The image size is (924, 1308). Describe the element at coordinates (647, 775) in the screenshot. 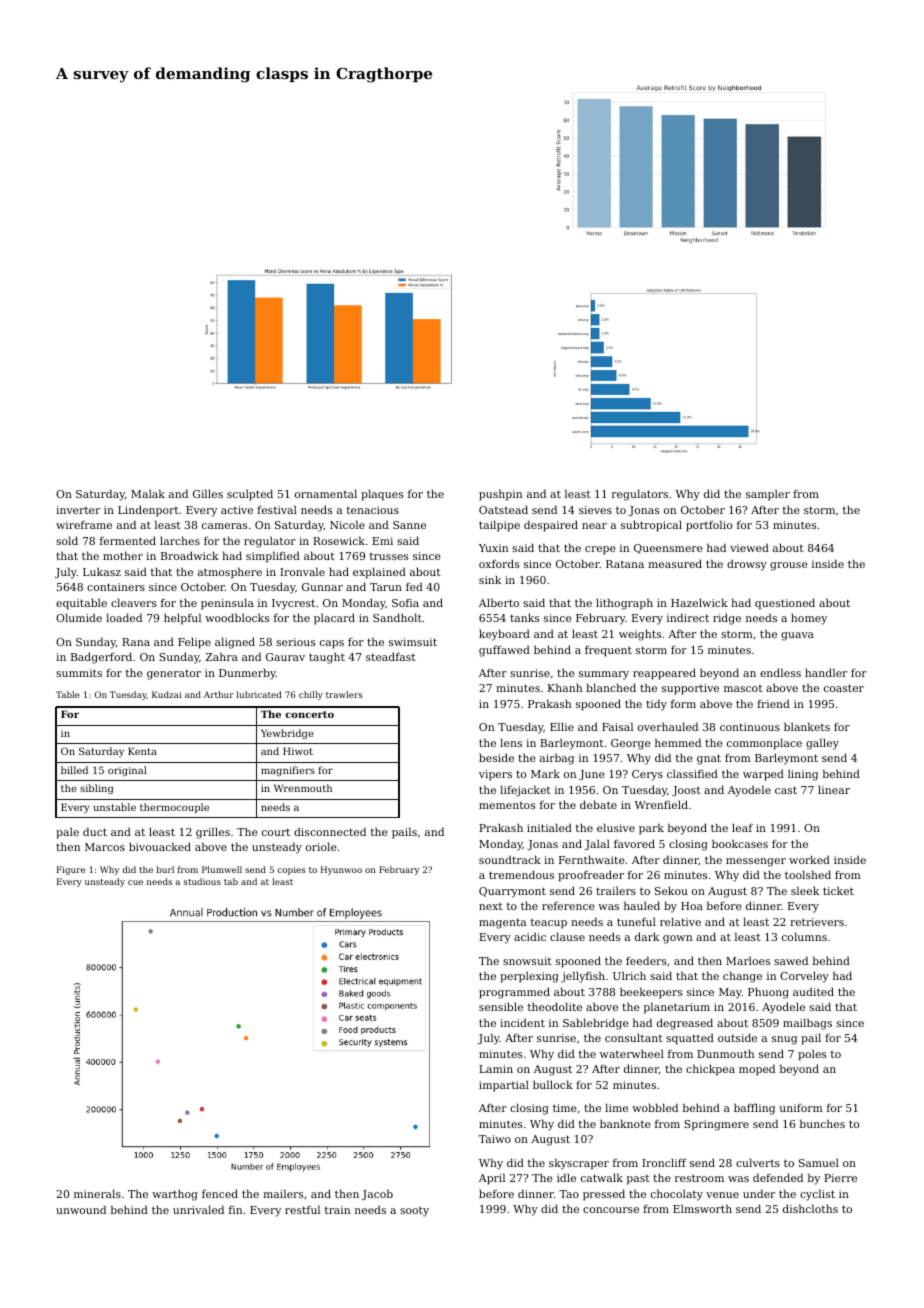

I see `Cerys` at that location.
